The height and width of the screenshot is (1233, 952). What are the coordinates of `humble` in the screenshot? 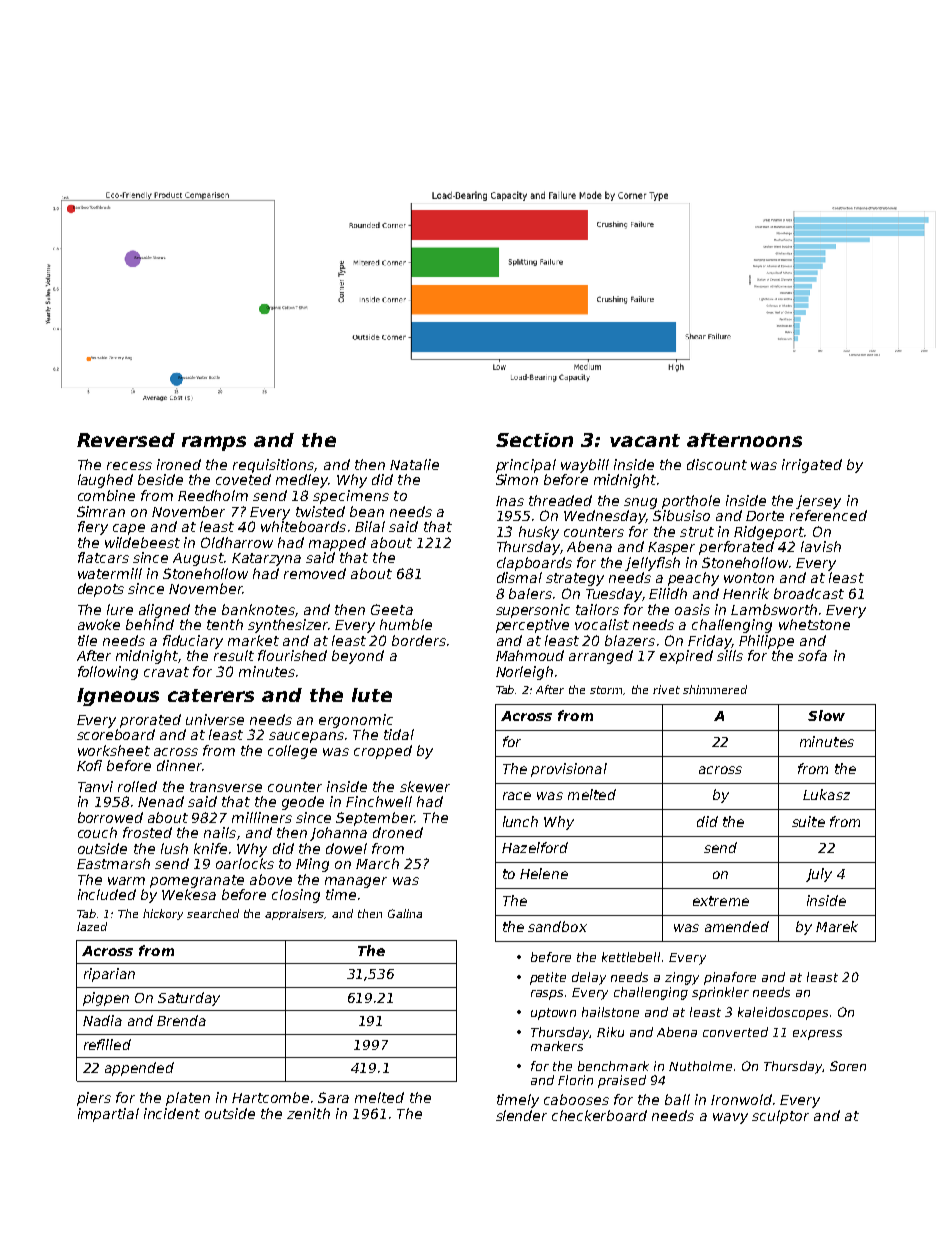 It's located at (406, 624).
